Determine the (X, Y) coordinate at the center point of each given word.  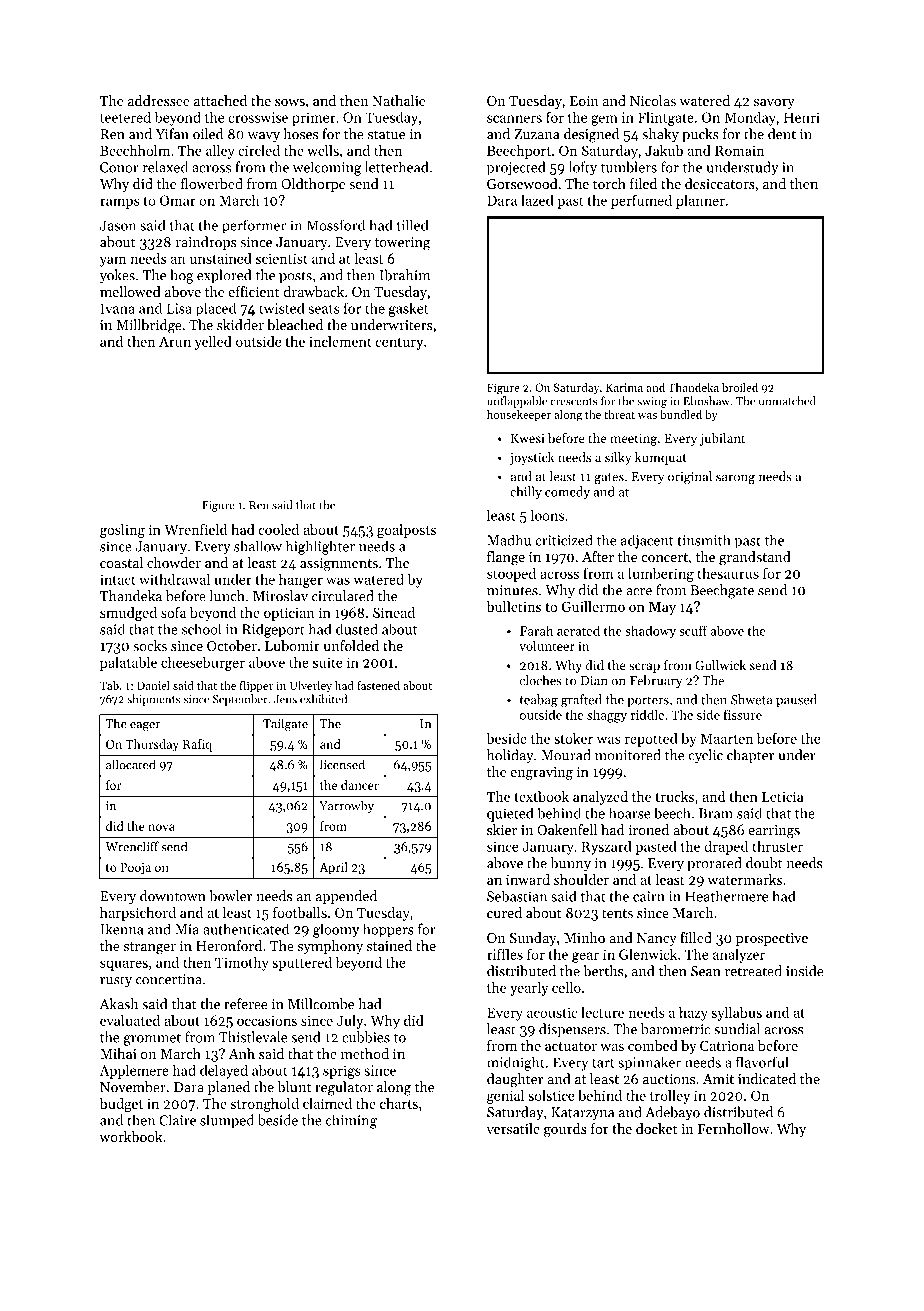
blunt (294, 1087)
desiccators (720, 183)
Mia (187, 929)
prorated (714, 864)
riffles (505, 954)
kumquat (661, 458)
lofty (583, 168)
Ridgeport (273, 630)
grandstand (755, 558)
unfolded (351, 645)
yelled (213, 343)
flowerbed (212, 183)
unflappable (517, 402)
